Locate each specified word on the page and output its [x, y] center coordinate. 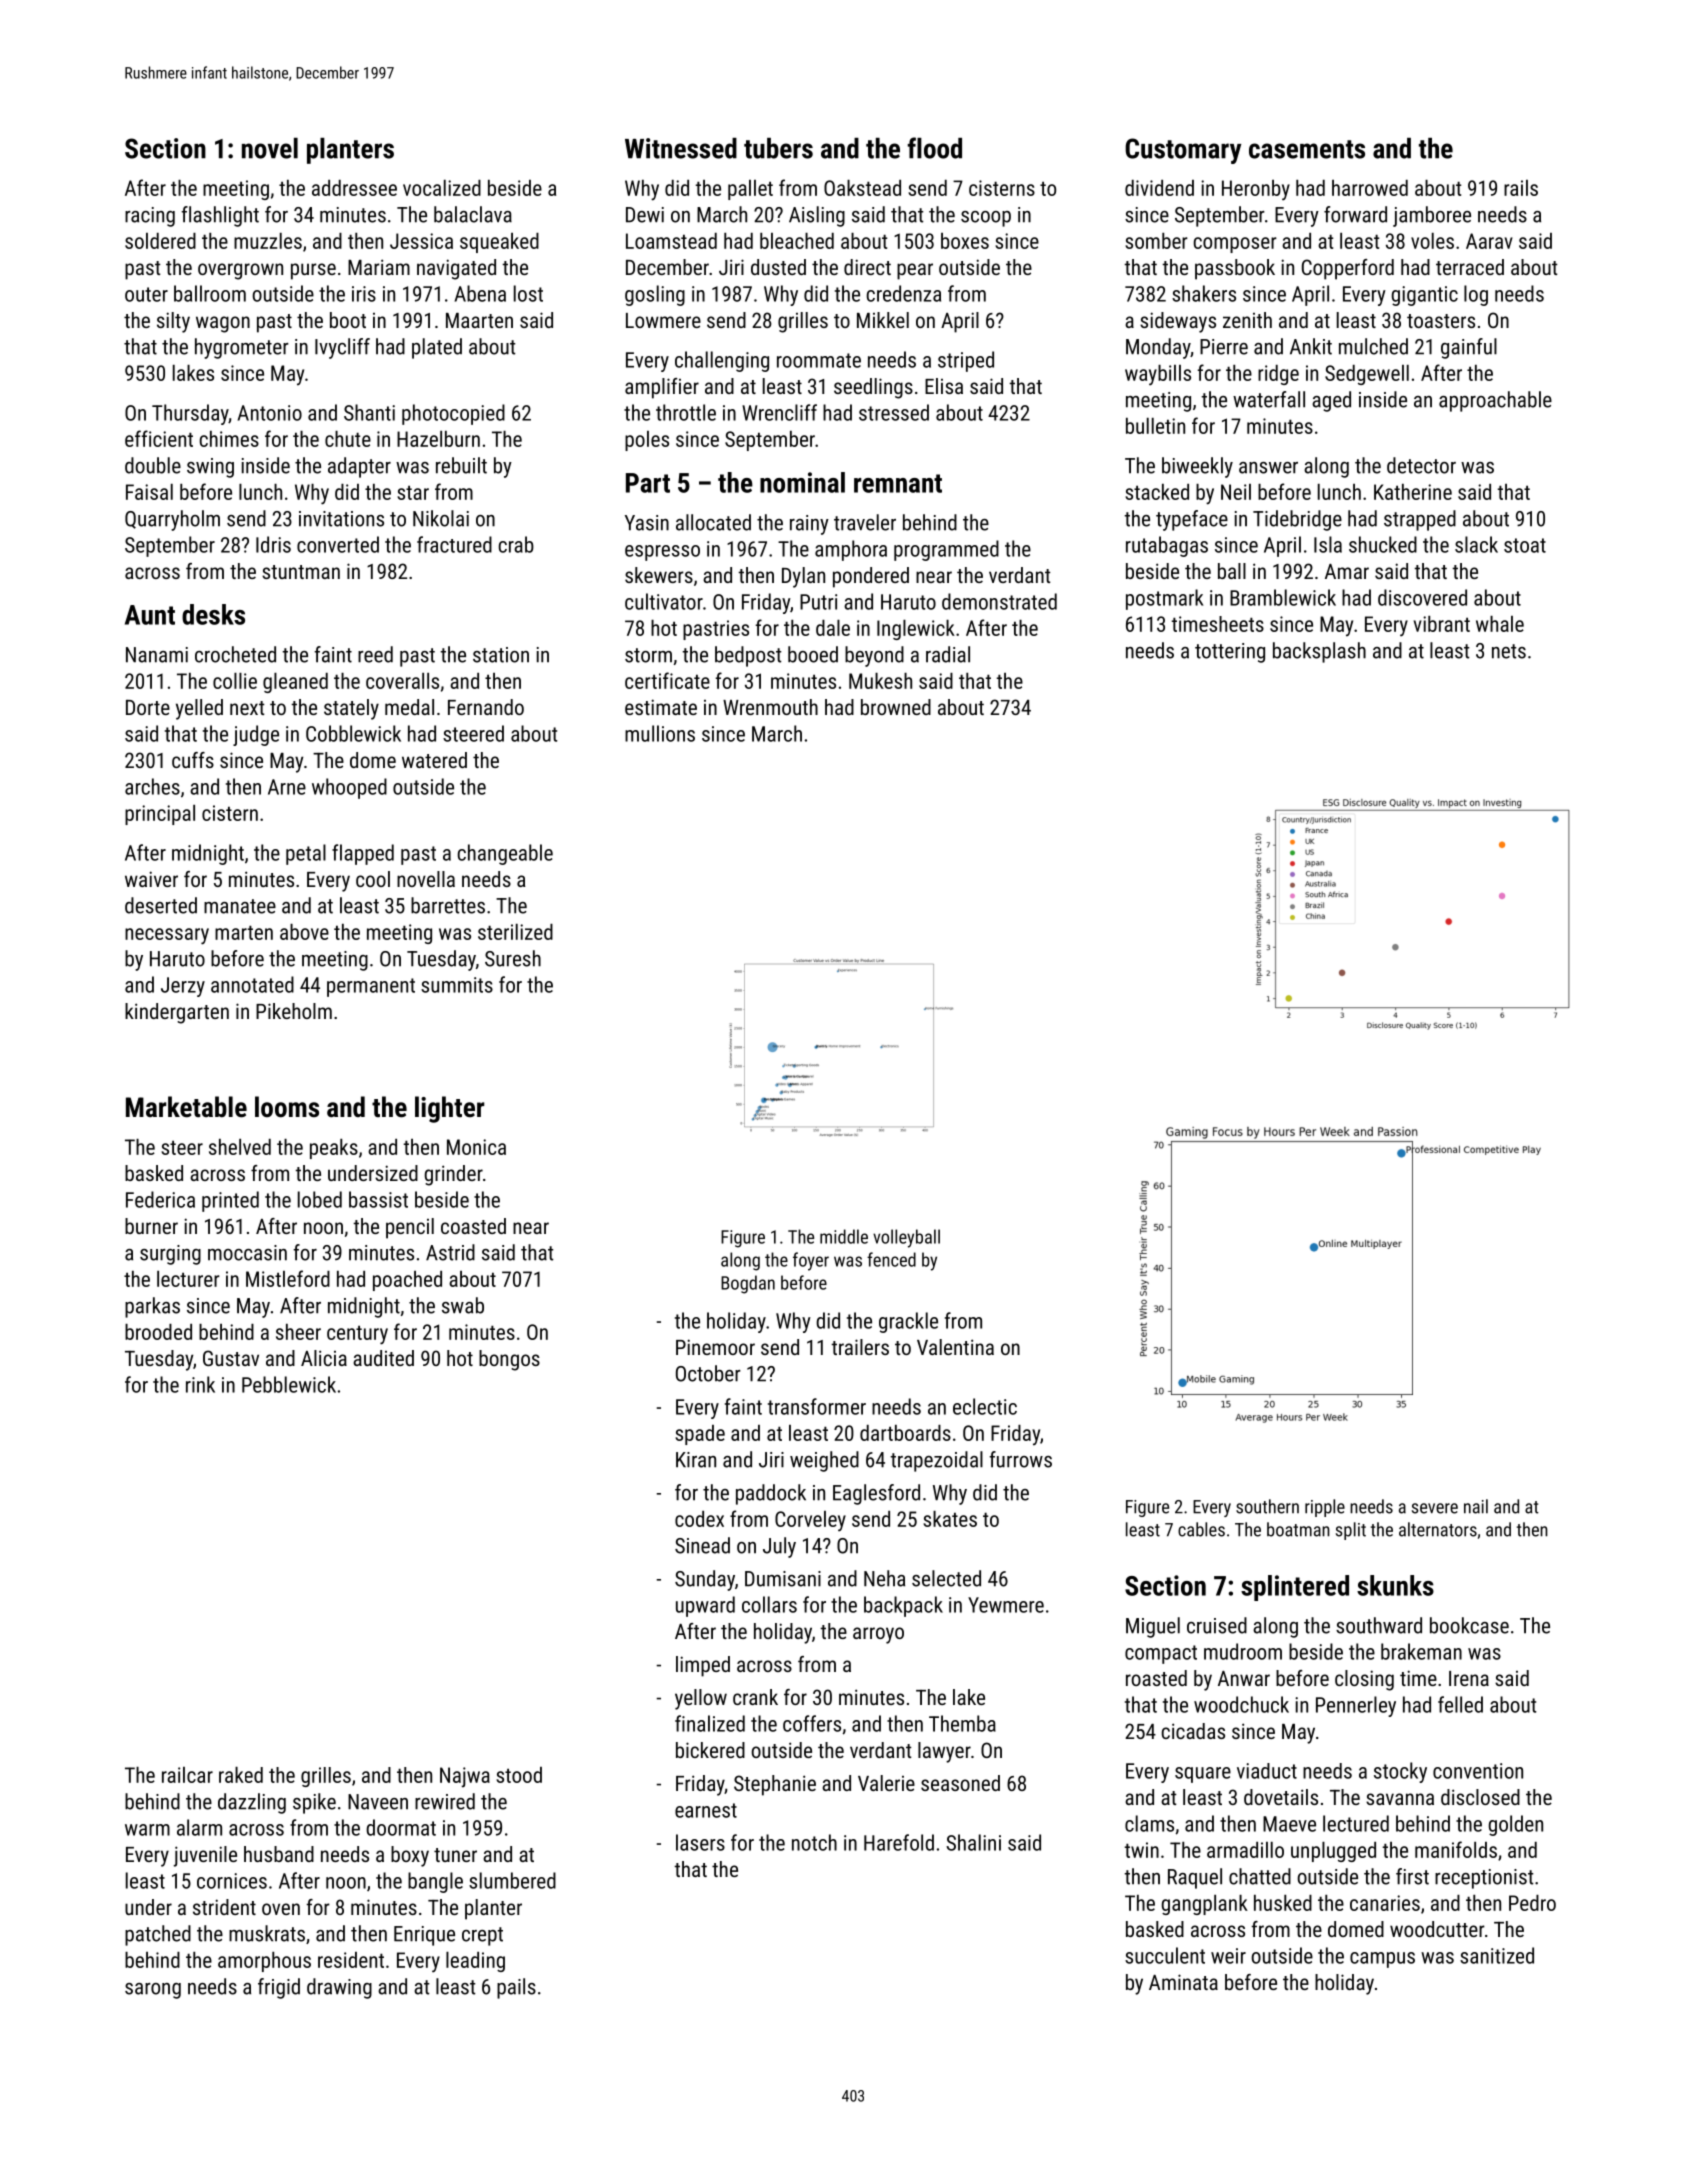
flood [934, 148]
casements [1307, 149]
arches [152, 786]
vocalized [442, 188]
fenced [891, 1259]
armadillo [1245, 1850]
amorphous [264, 1962]
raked [241, 1775]
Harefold [899, 1842]
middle [844, 1236]
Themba [962, 1723]
